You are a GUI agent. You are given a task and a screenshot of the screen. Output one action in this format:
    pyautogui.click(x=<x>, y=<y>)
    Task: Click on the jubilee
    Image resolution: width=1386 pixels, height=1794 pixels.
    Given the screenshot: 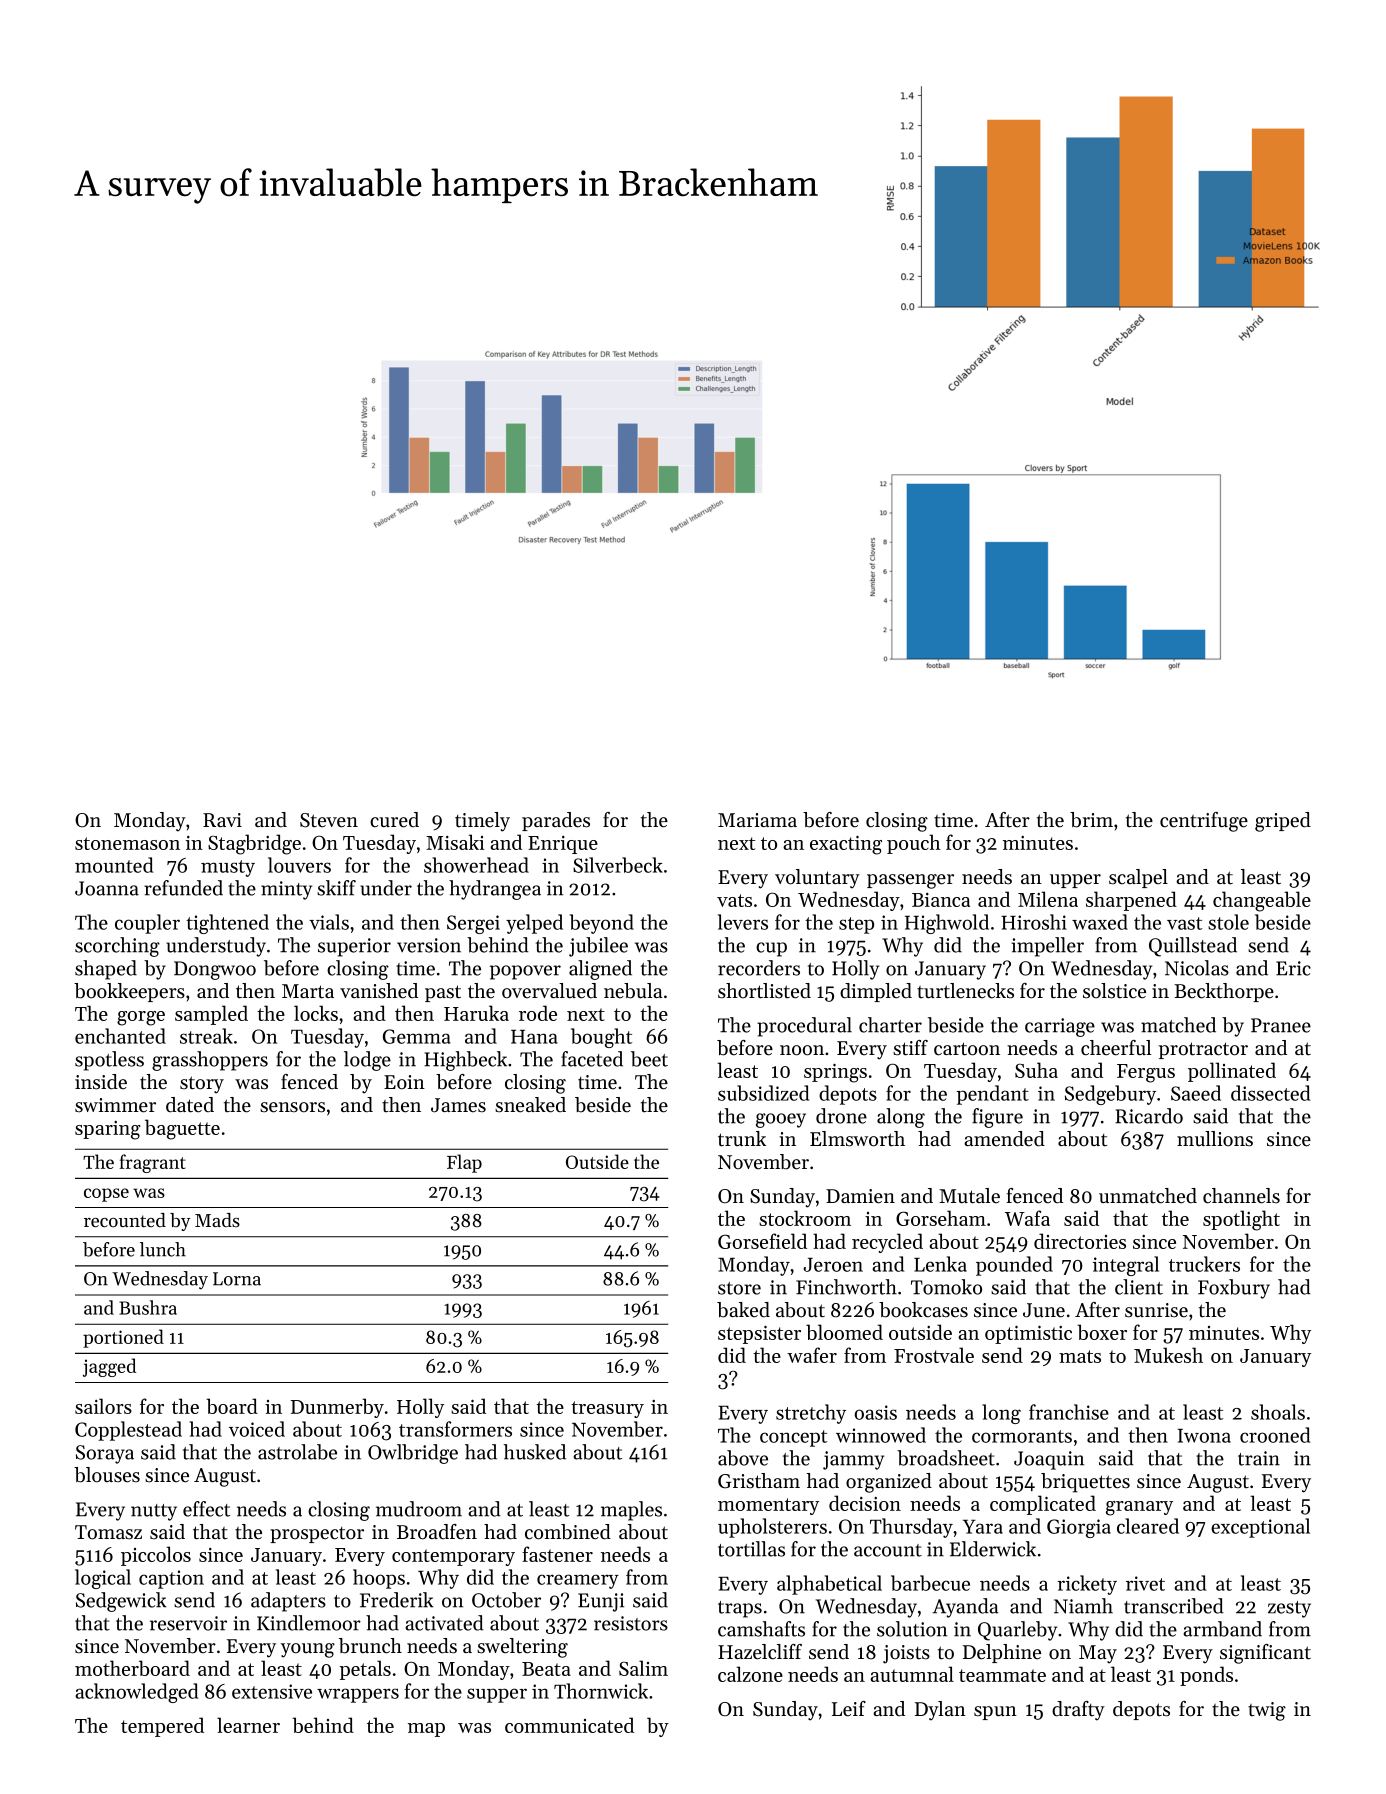 What is the action you would take?
    pyautogui.click(x=598, y=947)
